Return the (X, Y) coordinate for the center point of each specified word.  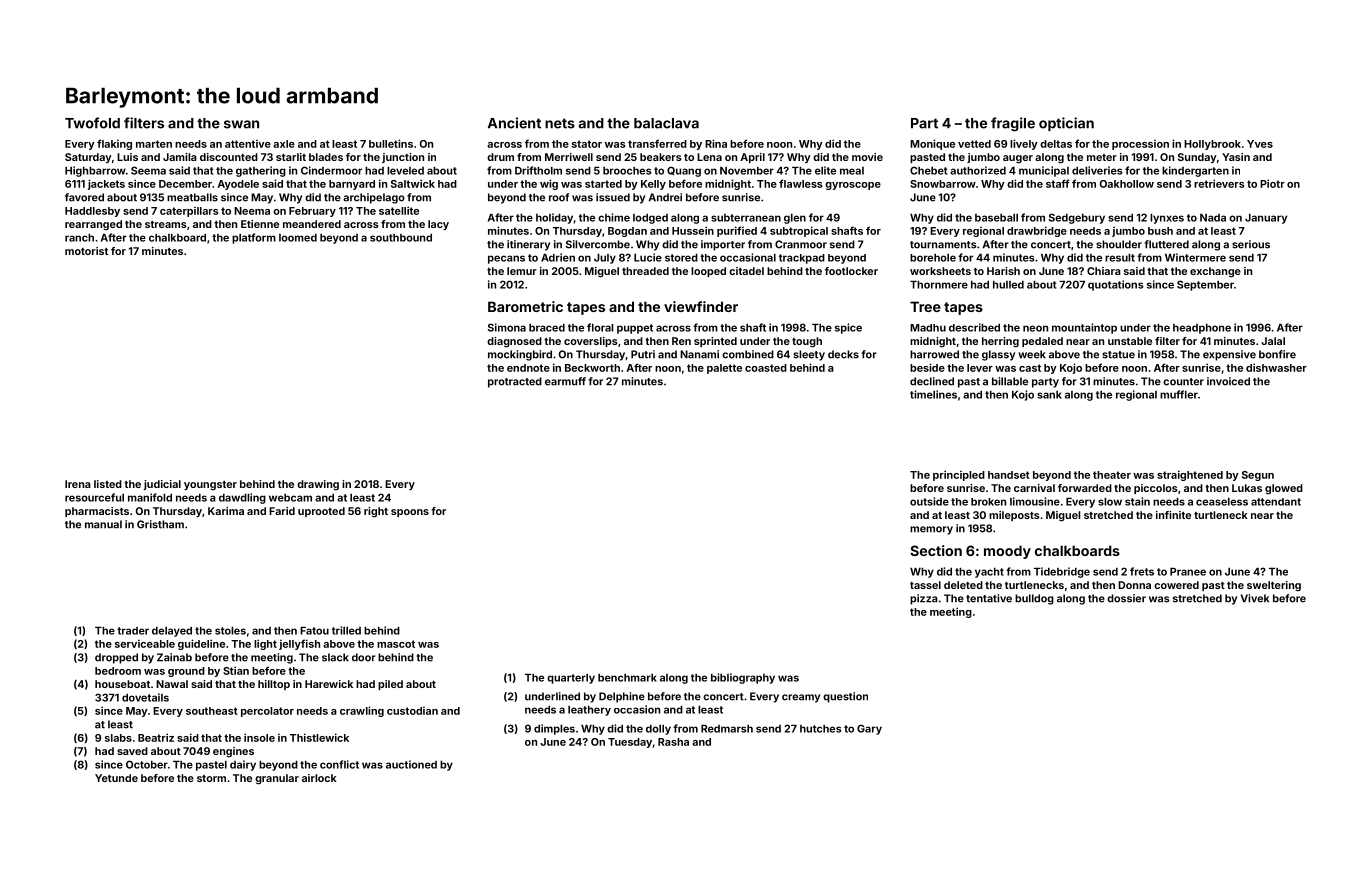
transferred (657, 143)
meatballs (192, 197)
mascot (396, 644)
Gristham (160, 524)
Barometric (525, 306)
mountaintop (1084, 328)
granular (277, 779)
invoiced (1228, 381)
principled (959, 475)
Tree (925, 306)
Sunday (1197, 158)
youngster (210, 486)
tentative (989, 598)
